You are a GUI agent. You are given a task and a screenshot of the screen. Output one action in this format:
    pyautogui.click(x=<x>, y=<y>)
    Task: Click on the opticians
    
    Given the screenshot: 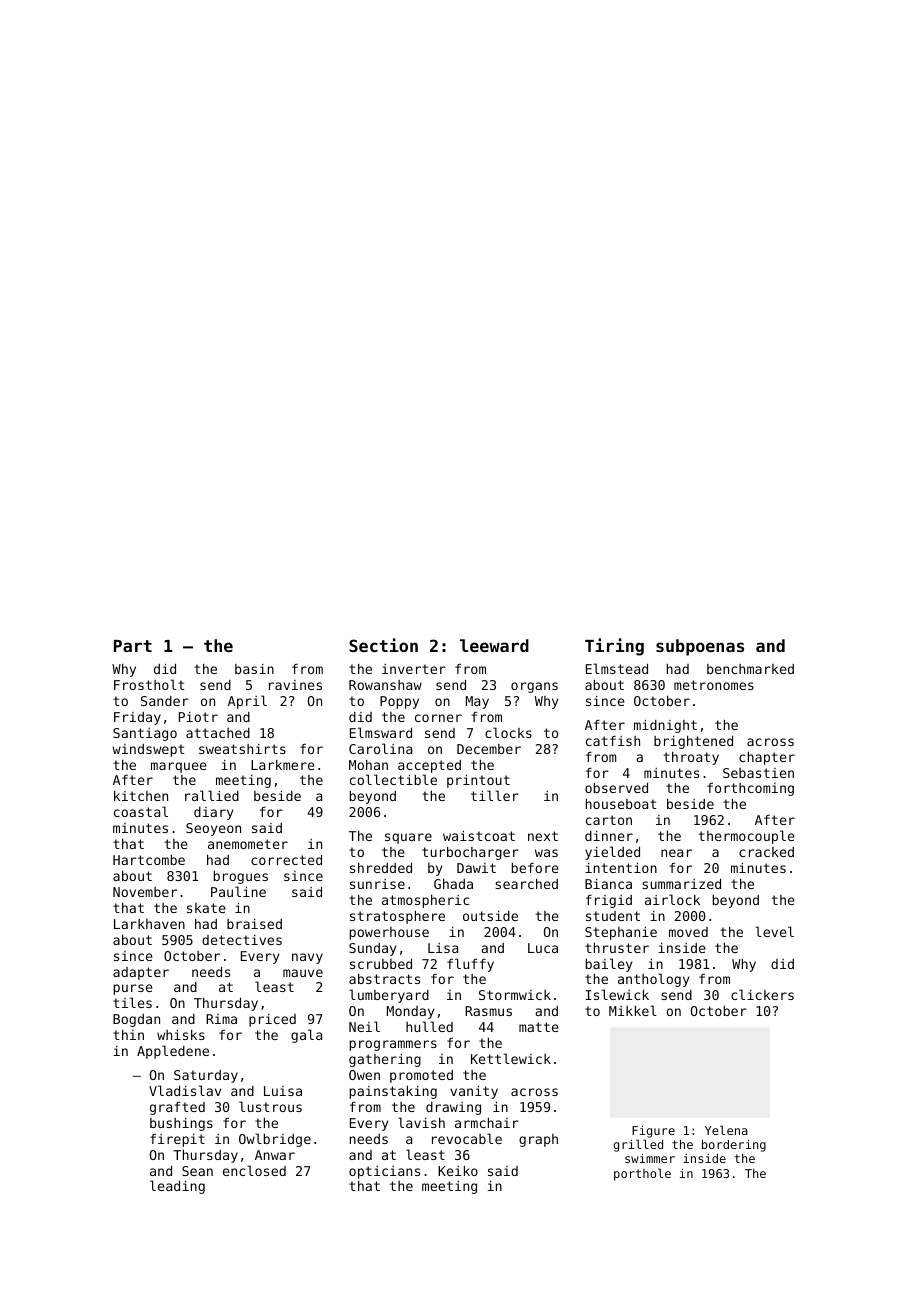 What is the action you would take?
    pyautogui.click(x=384, y=1172)
